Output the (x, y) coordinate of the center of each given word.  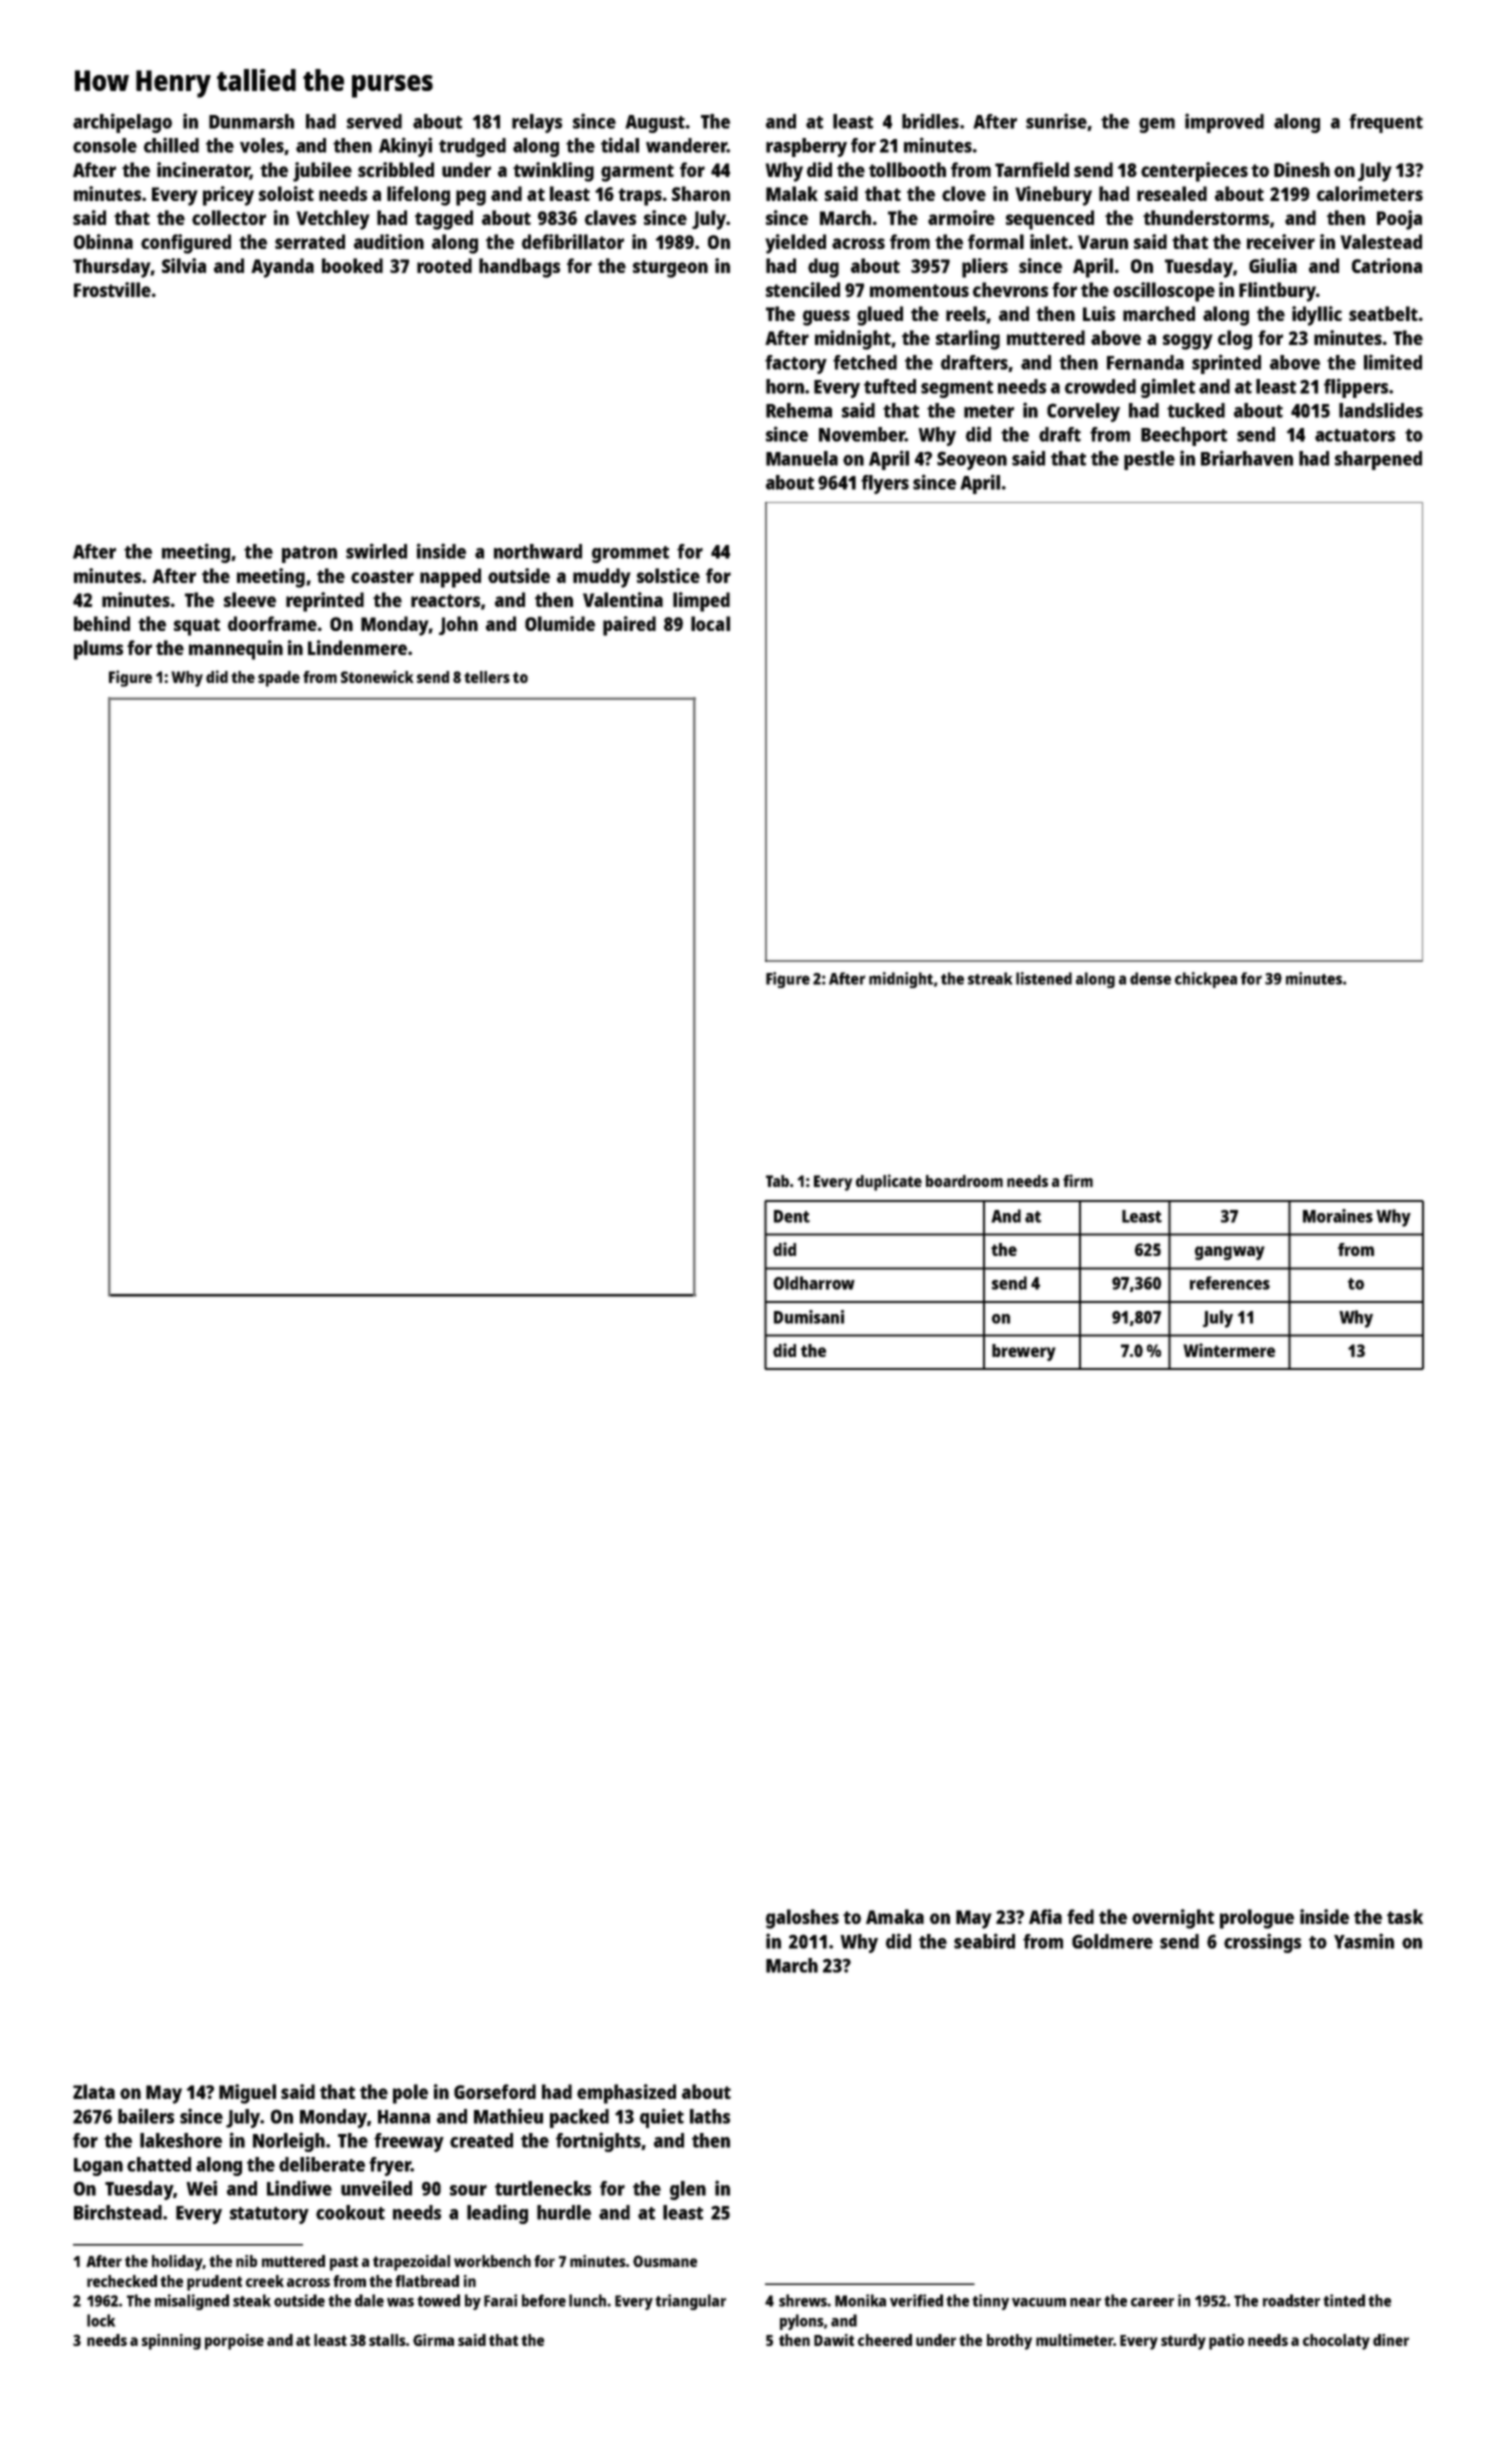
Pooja (1399, 220)
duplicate (889, 1182)
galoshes (802, 1919)
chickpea (1206, 980)
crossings (1262, 1943)
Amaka (895, 1916)
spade (279, 679)
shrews (803, 2300)
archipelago (122, 123)
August (655, 124)
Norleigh (289, 2142)
